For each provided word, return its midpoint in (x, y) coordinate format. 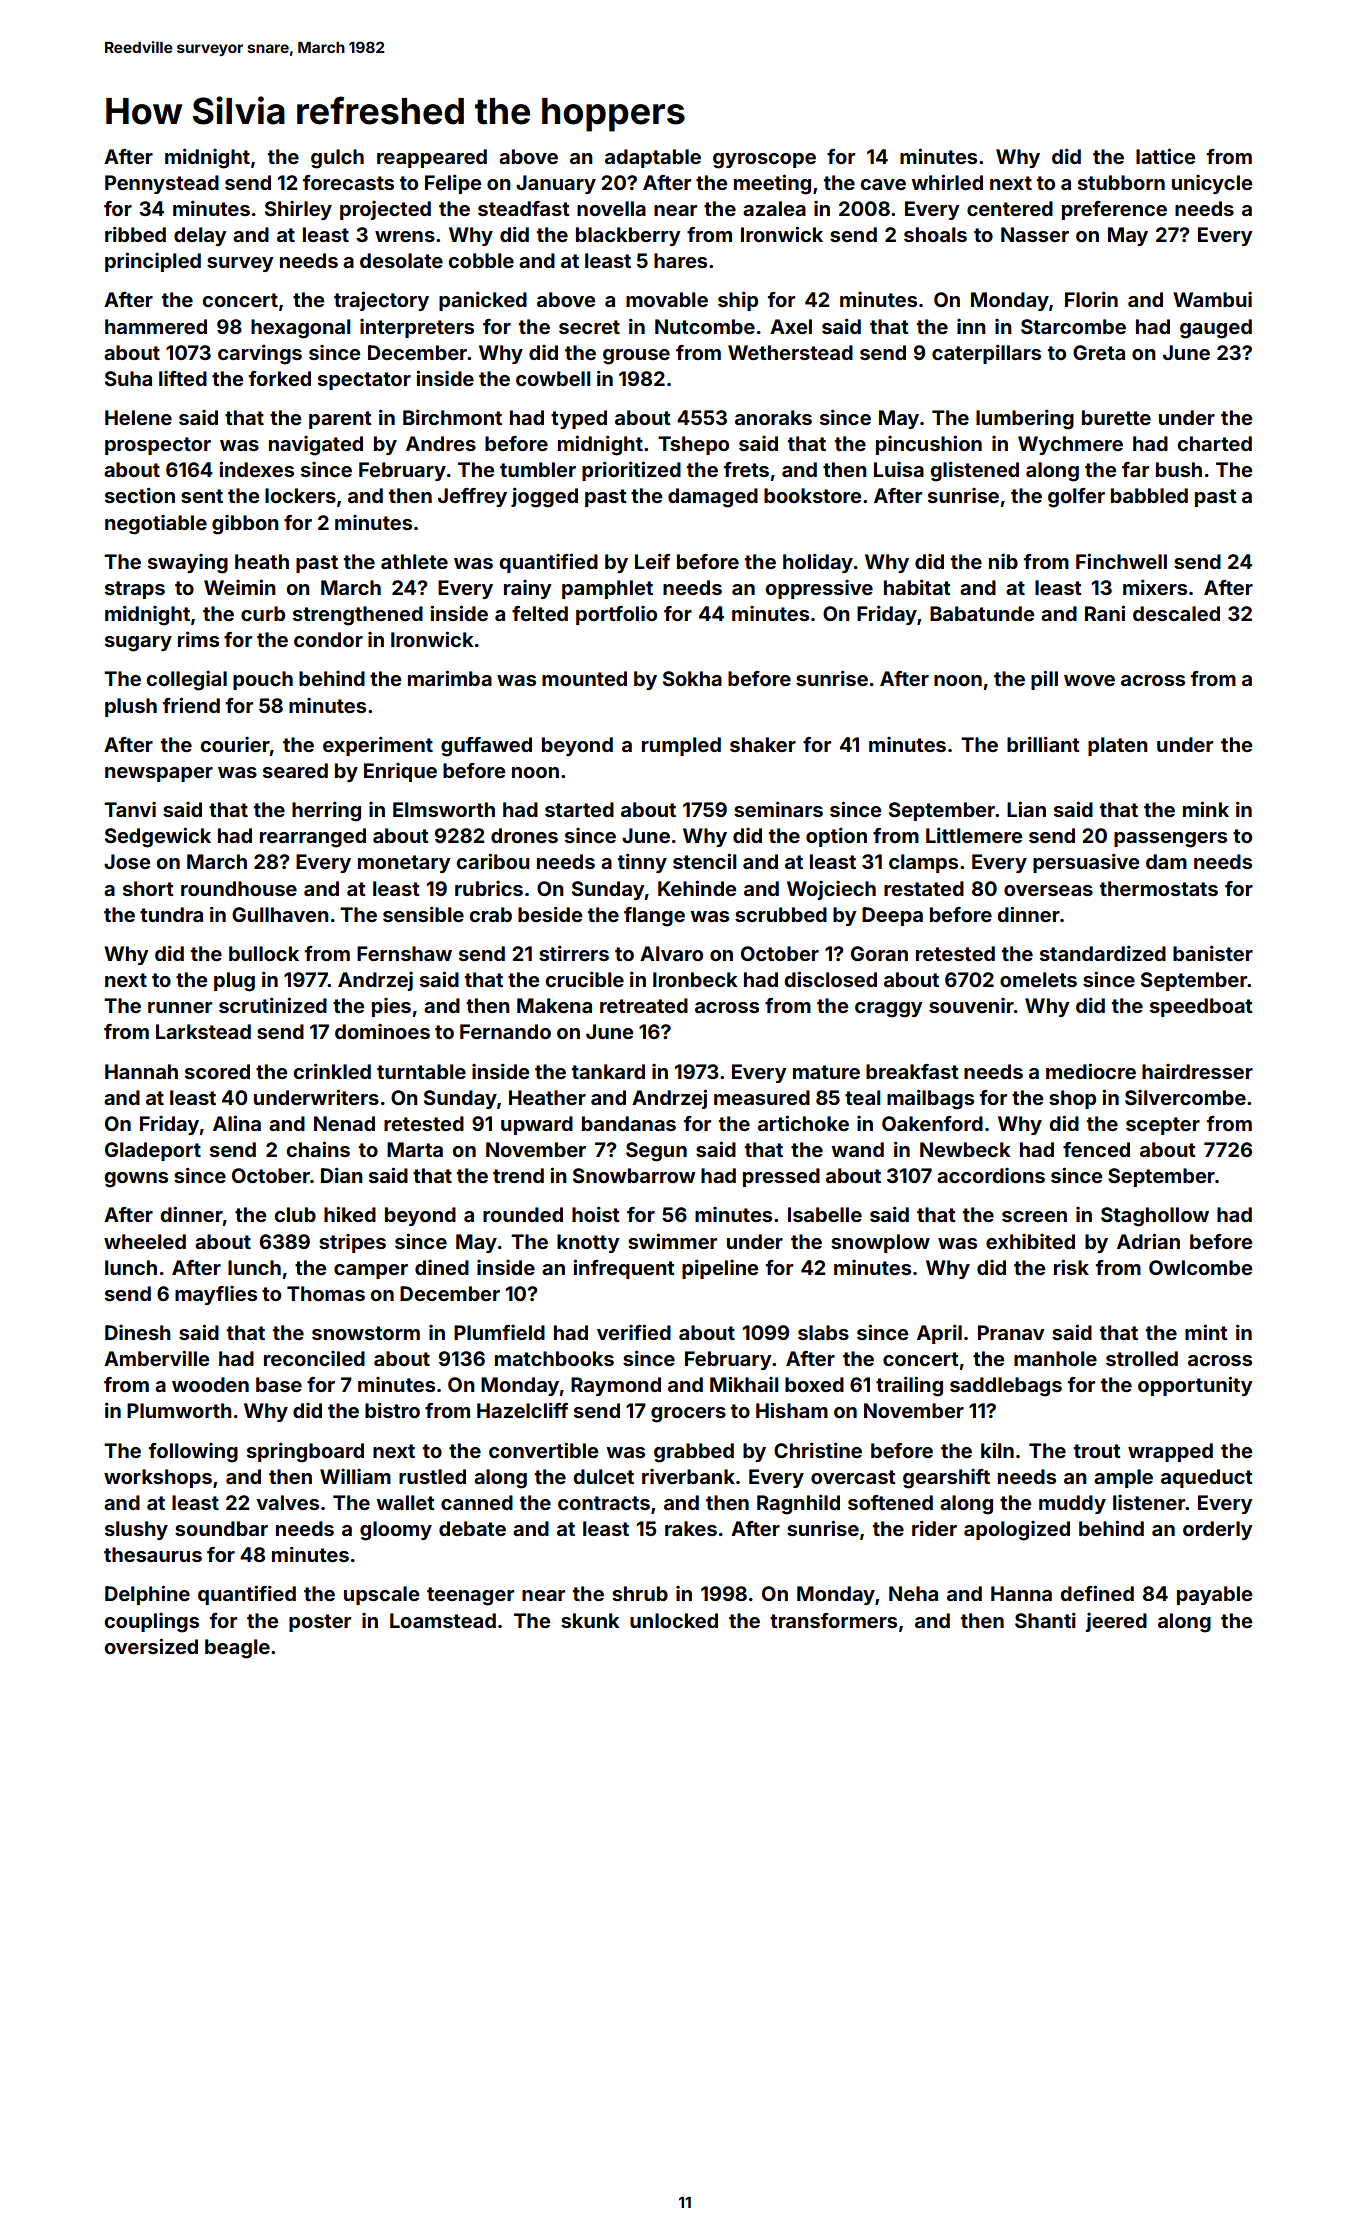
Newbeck (965, 1149)
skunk (590, 1620)
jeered (1116, 1622)
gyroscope (764, 161)
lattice (1165, 156)
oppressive (819, 589)
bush (1179, 469)
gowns (136, 1180)
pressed (781, 1177)
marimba (450, 678)
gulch (337, 159)
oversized (151, 1646)
